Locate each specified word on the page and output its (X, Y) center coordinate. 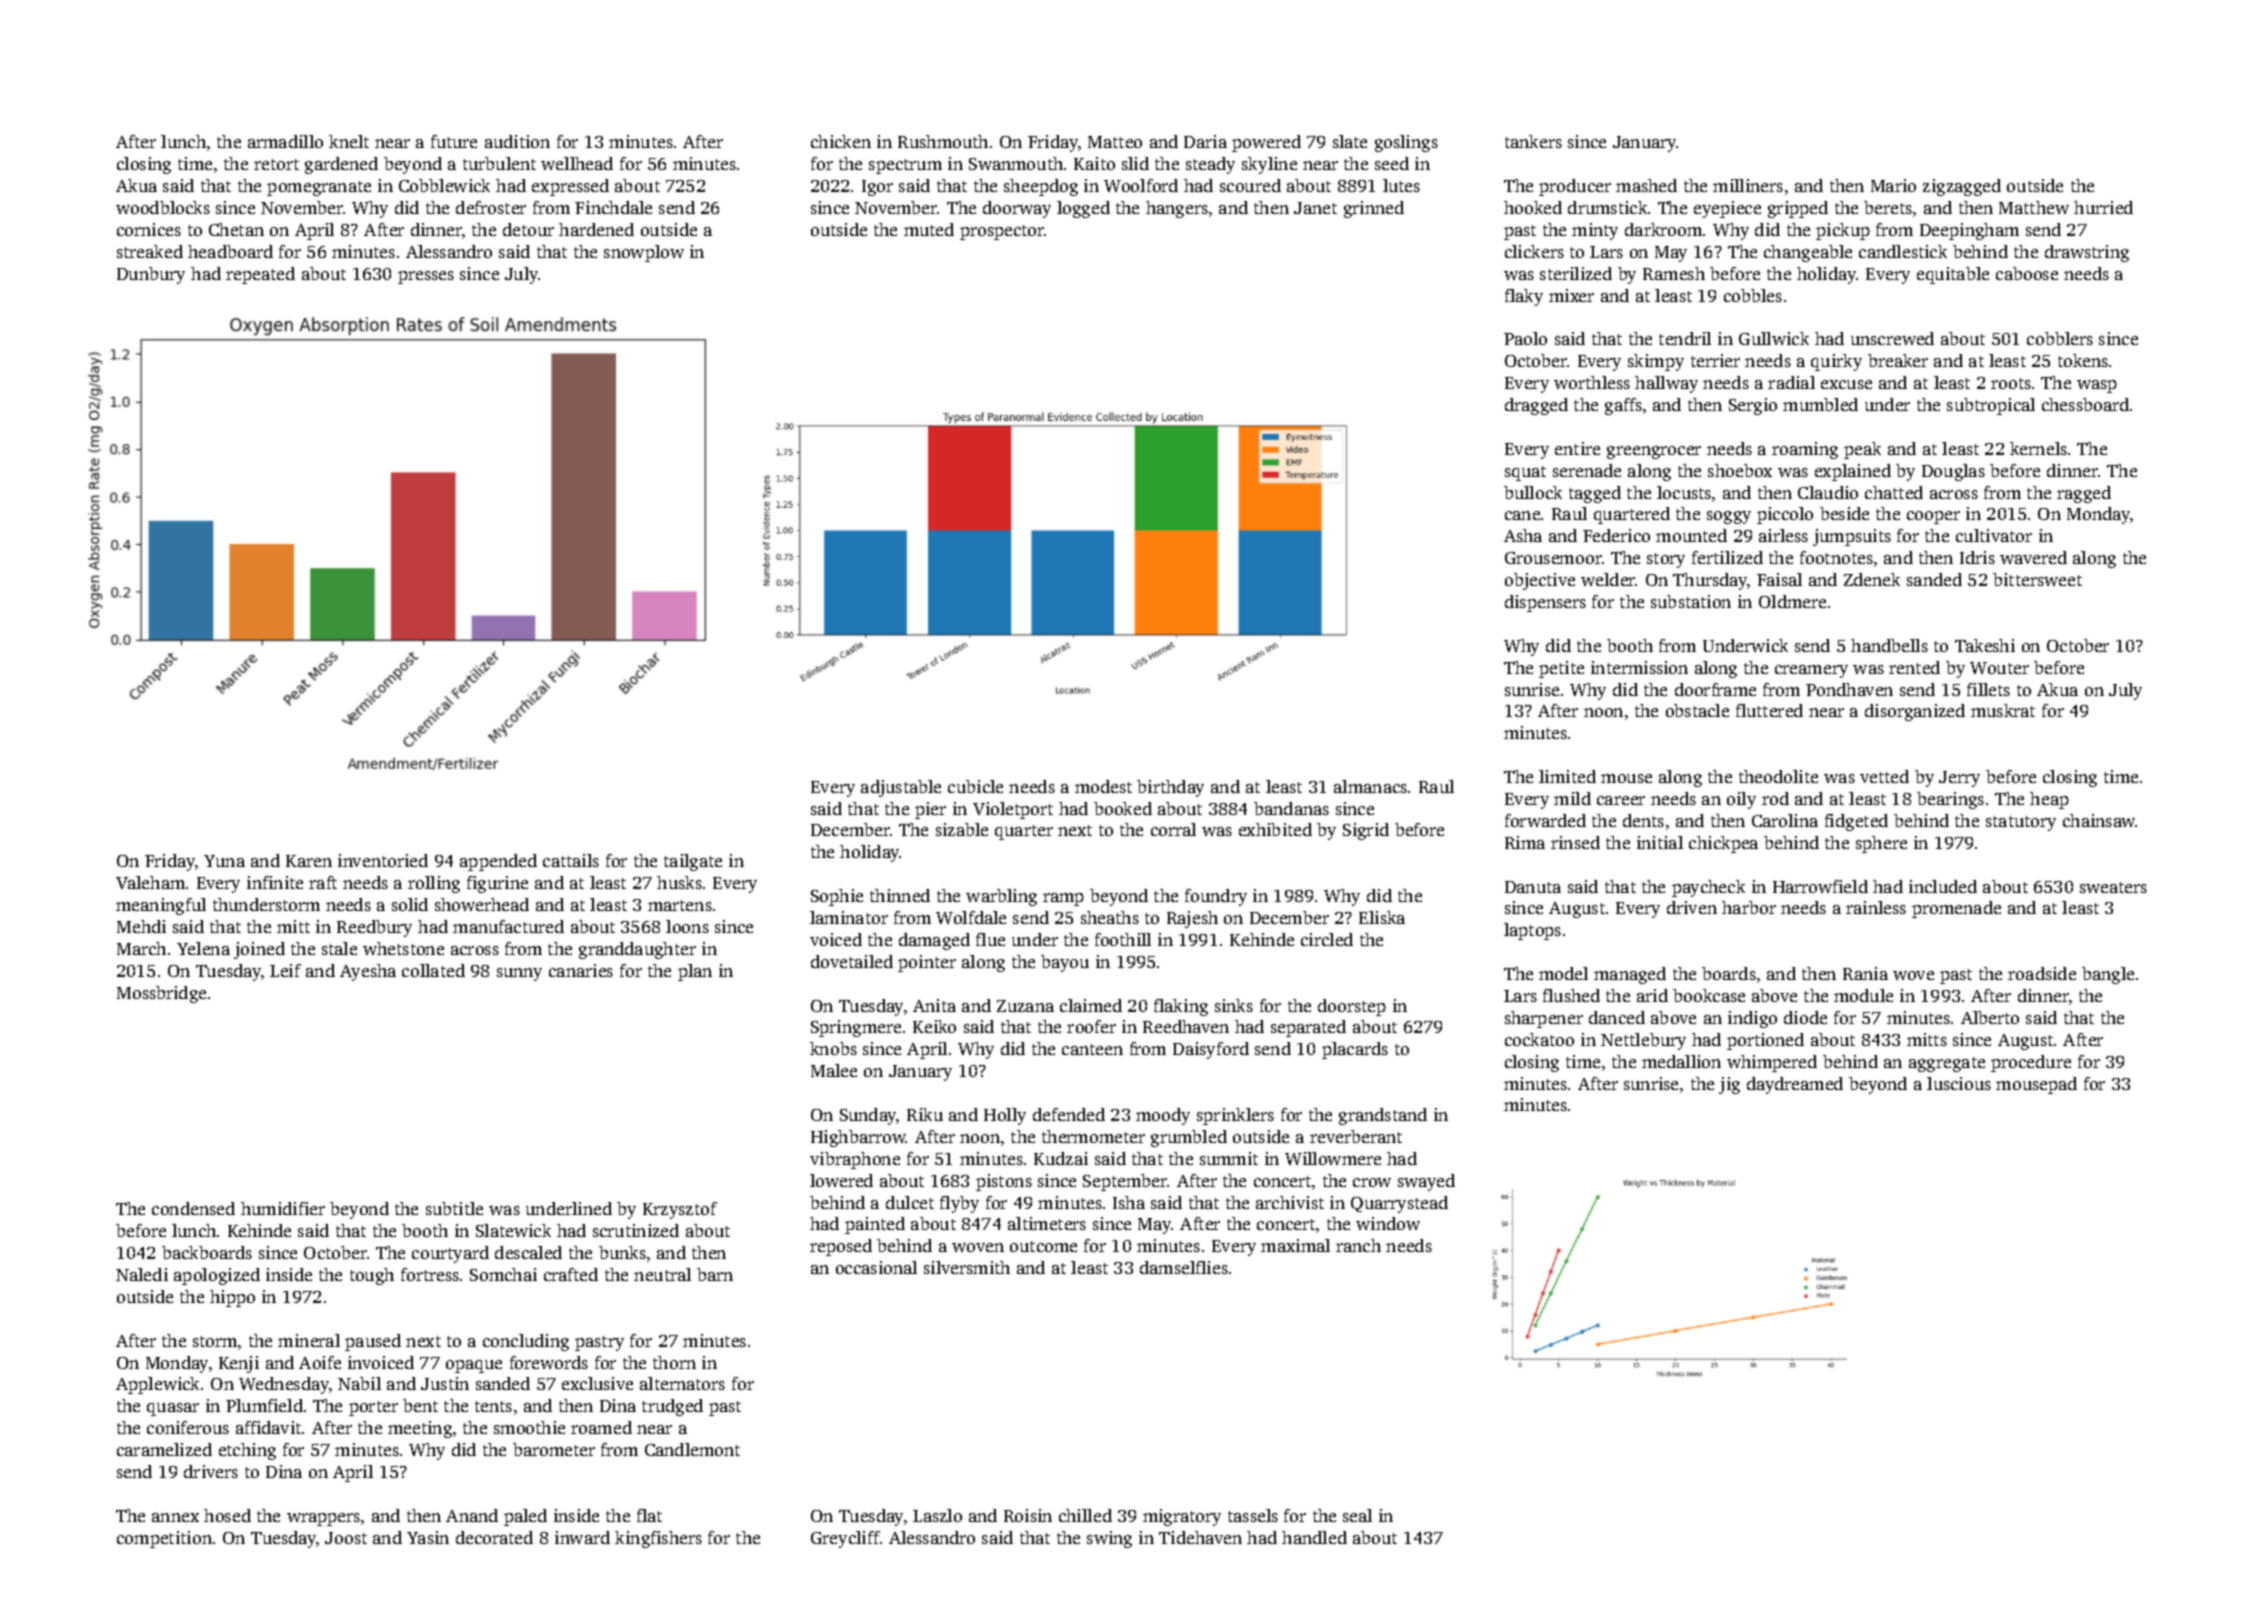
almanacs (1370, 786)
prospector (1002, 232)
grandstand (1383, 1116)
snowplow (644, 253)
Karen (309, 861)
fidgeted (1856, 822)
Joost (346, 1538)
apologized (217, 1276)
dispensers (1545, 603)
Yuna (224, 861)
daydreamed (1795, 1085)
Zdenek (1872, 579)
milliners (1748, 185)
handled (1314, 1537)
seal (1357, 1515)
